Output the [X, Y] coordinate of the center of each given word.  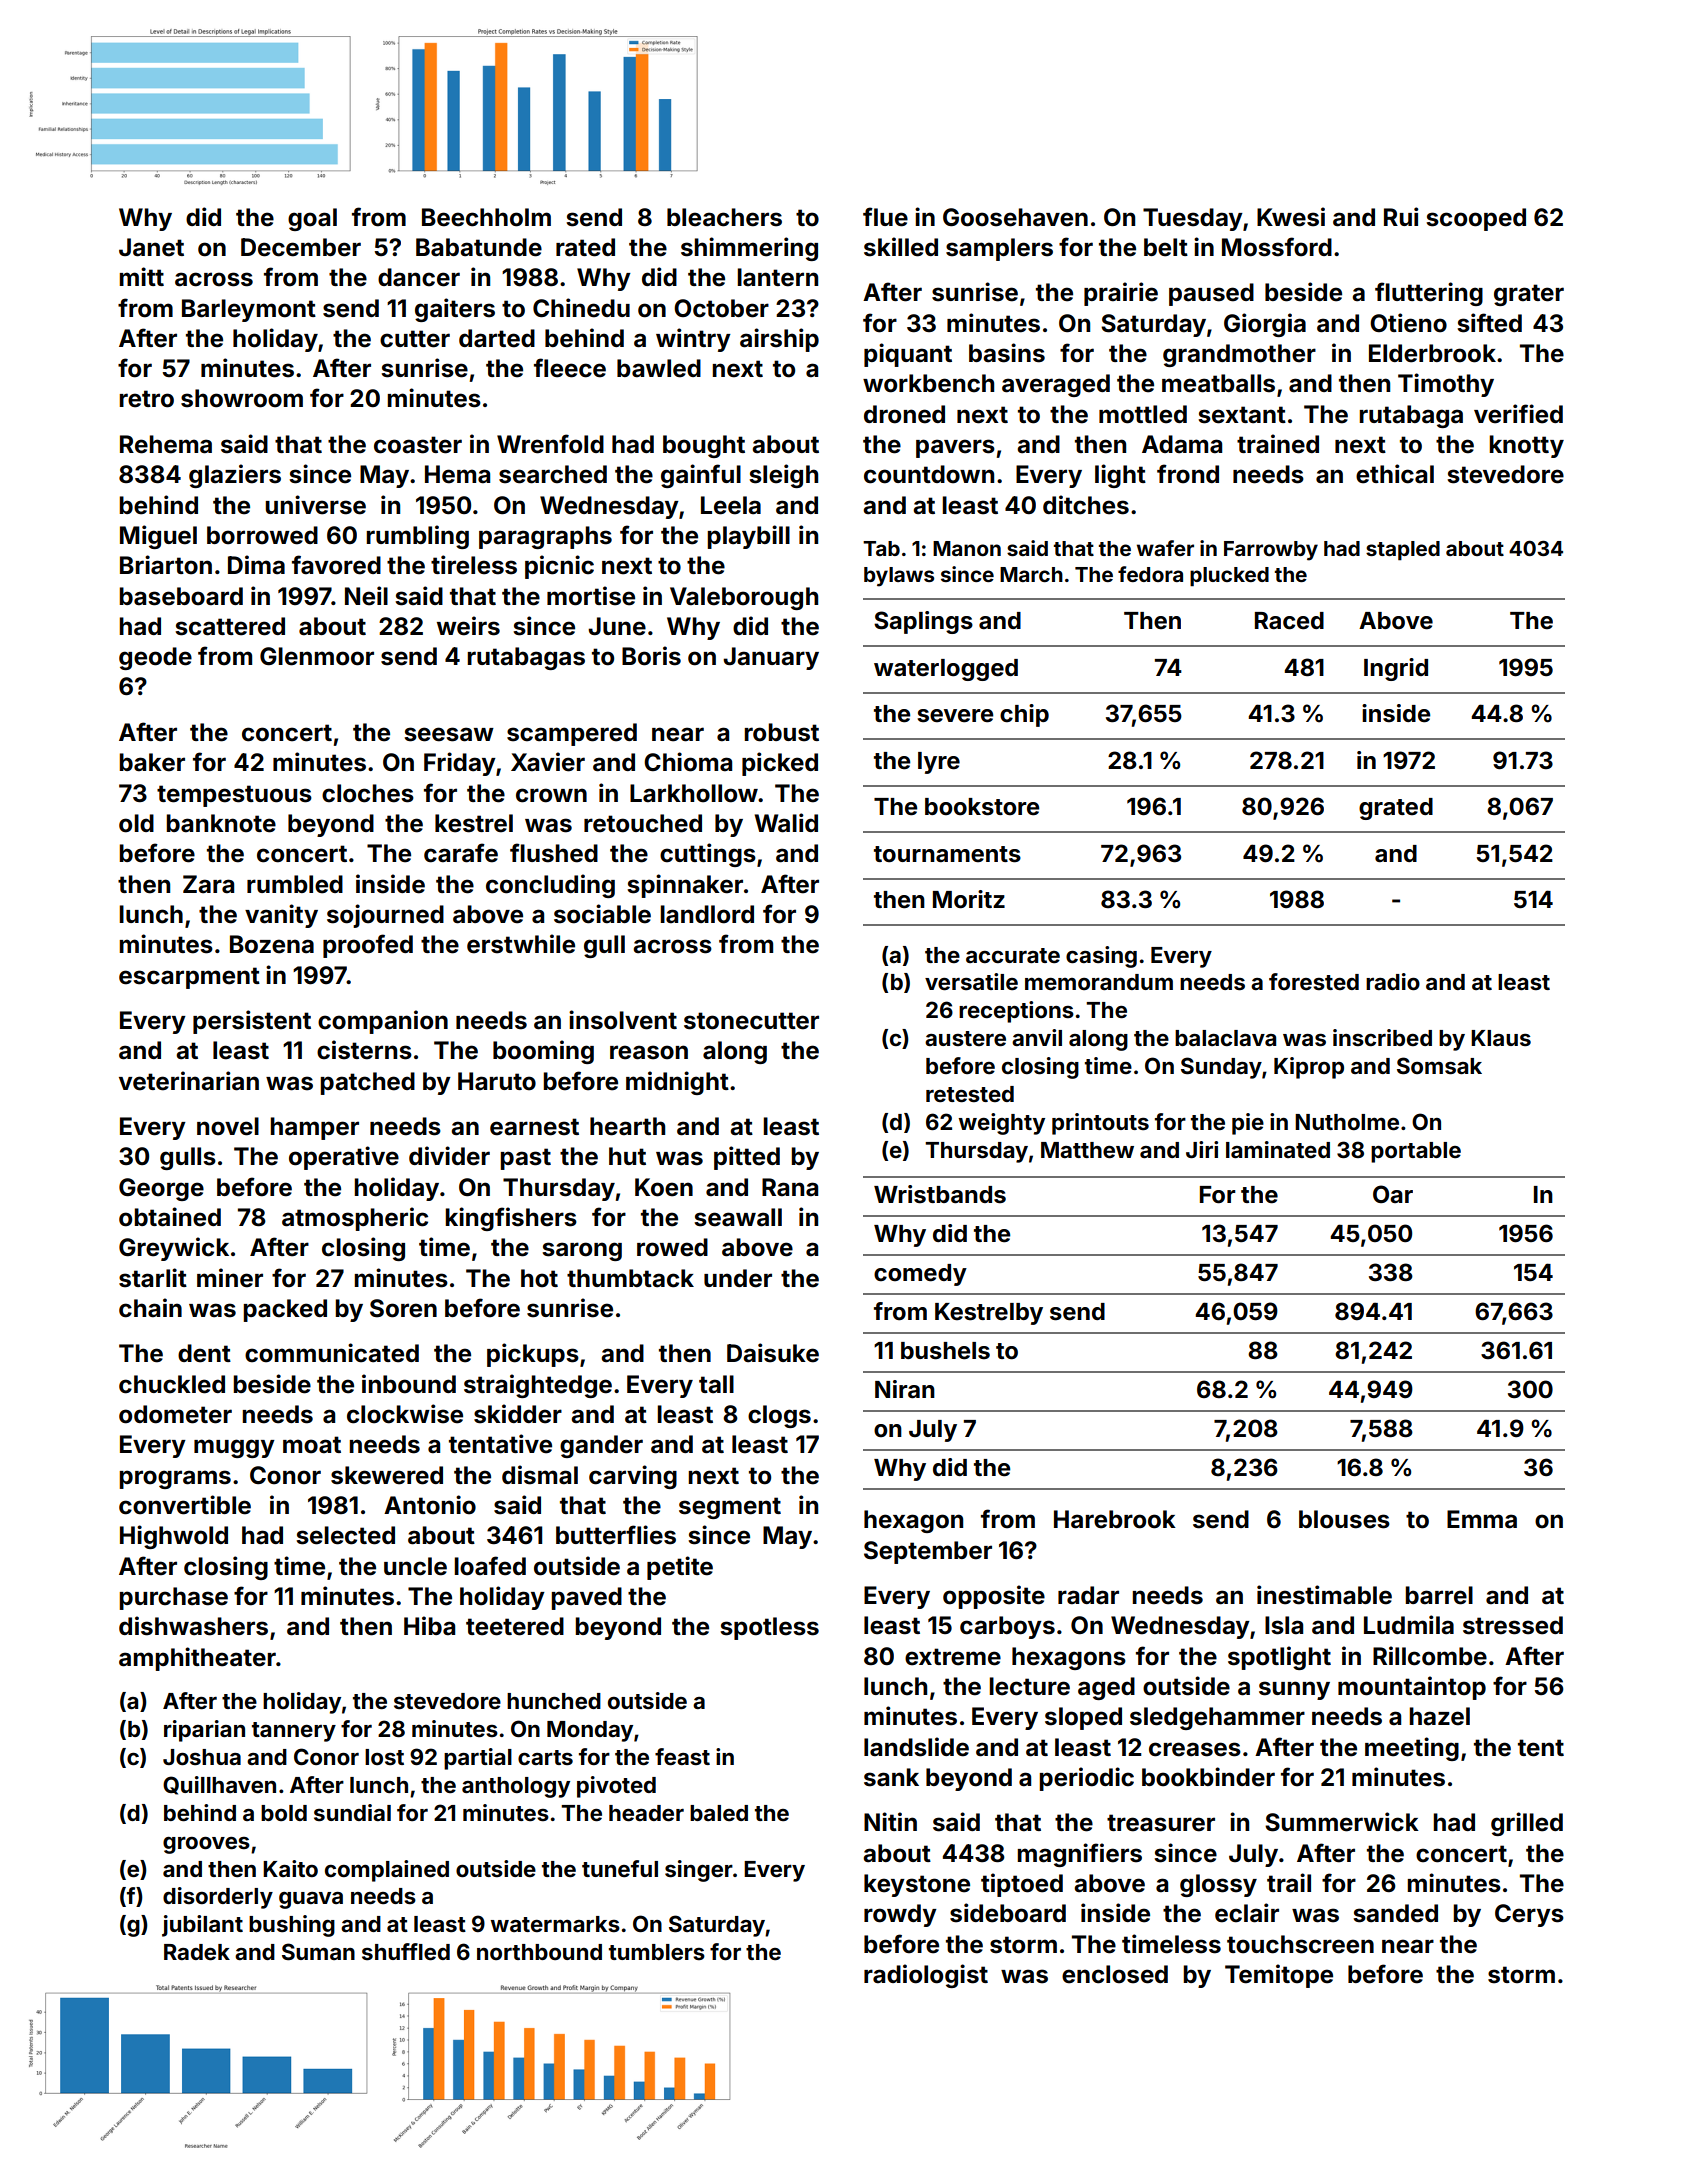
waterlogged [946, 670]
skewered [387, 1475]
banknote [221, 823]
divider [449, 1156]
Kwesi [1291, 217]
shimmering [749, 249]
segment [730, 1508]
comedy [920, 1275]
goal [312, 219]
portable [1416, 1152]
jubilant [202, 1926]
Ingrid [1396, 669]
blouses [1344, 1519]
